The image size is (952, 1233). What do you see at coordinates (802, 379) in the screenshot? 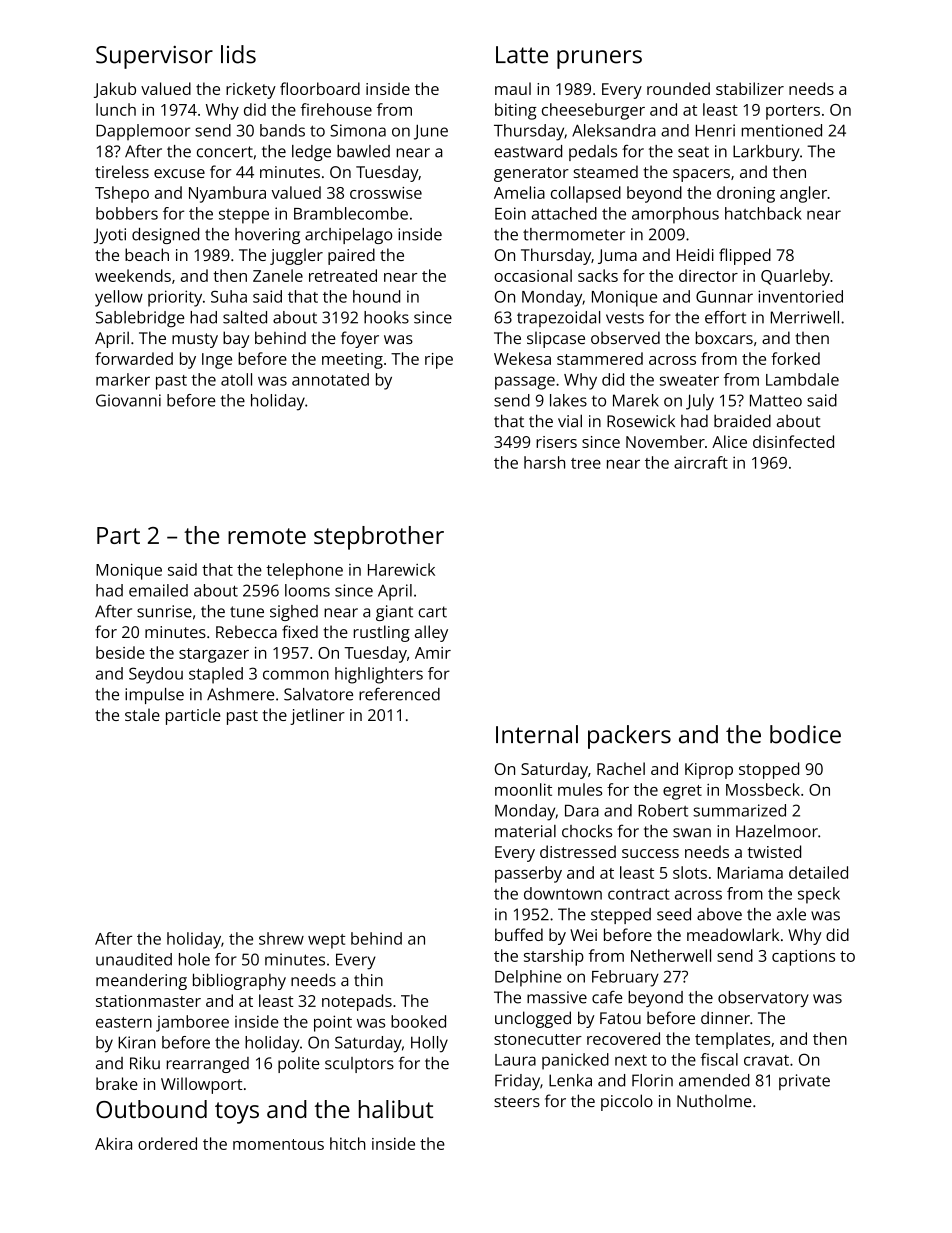
I see `Lambdale` at bounding box center [802, 379].
